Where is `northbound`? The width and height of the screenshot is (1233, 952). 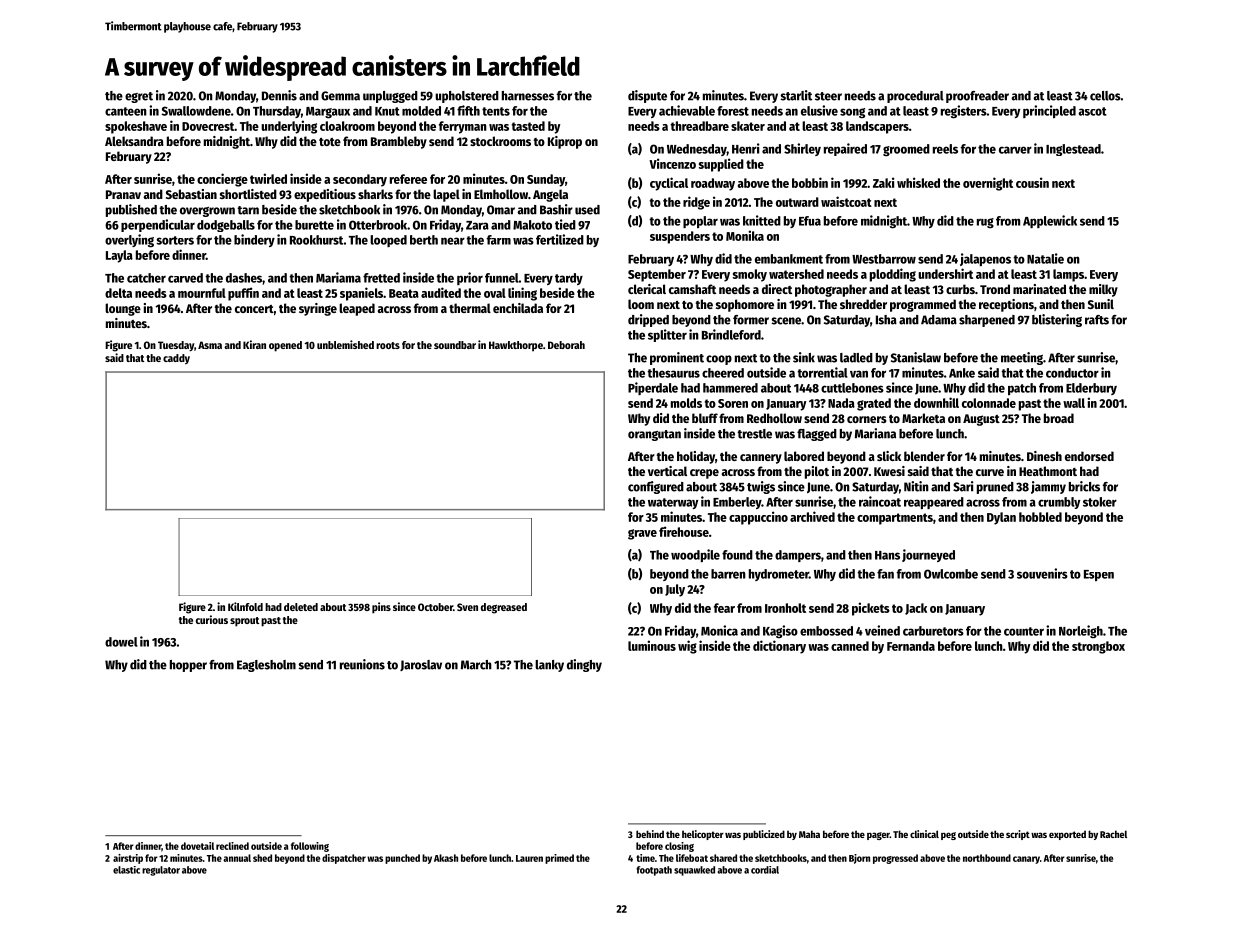
northbound is located at coordinates (987, 858).
